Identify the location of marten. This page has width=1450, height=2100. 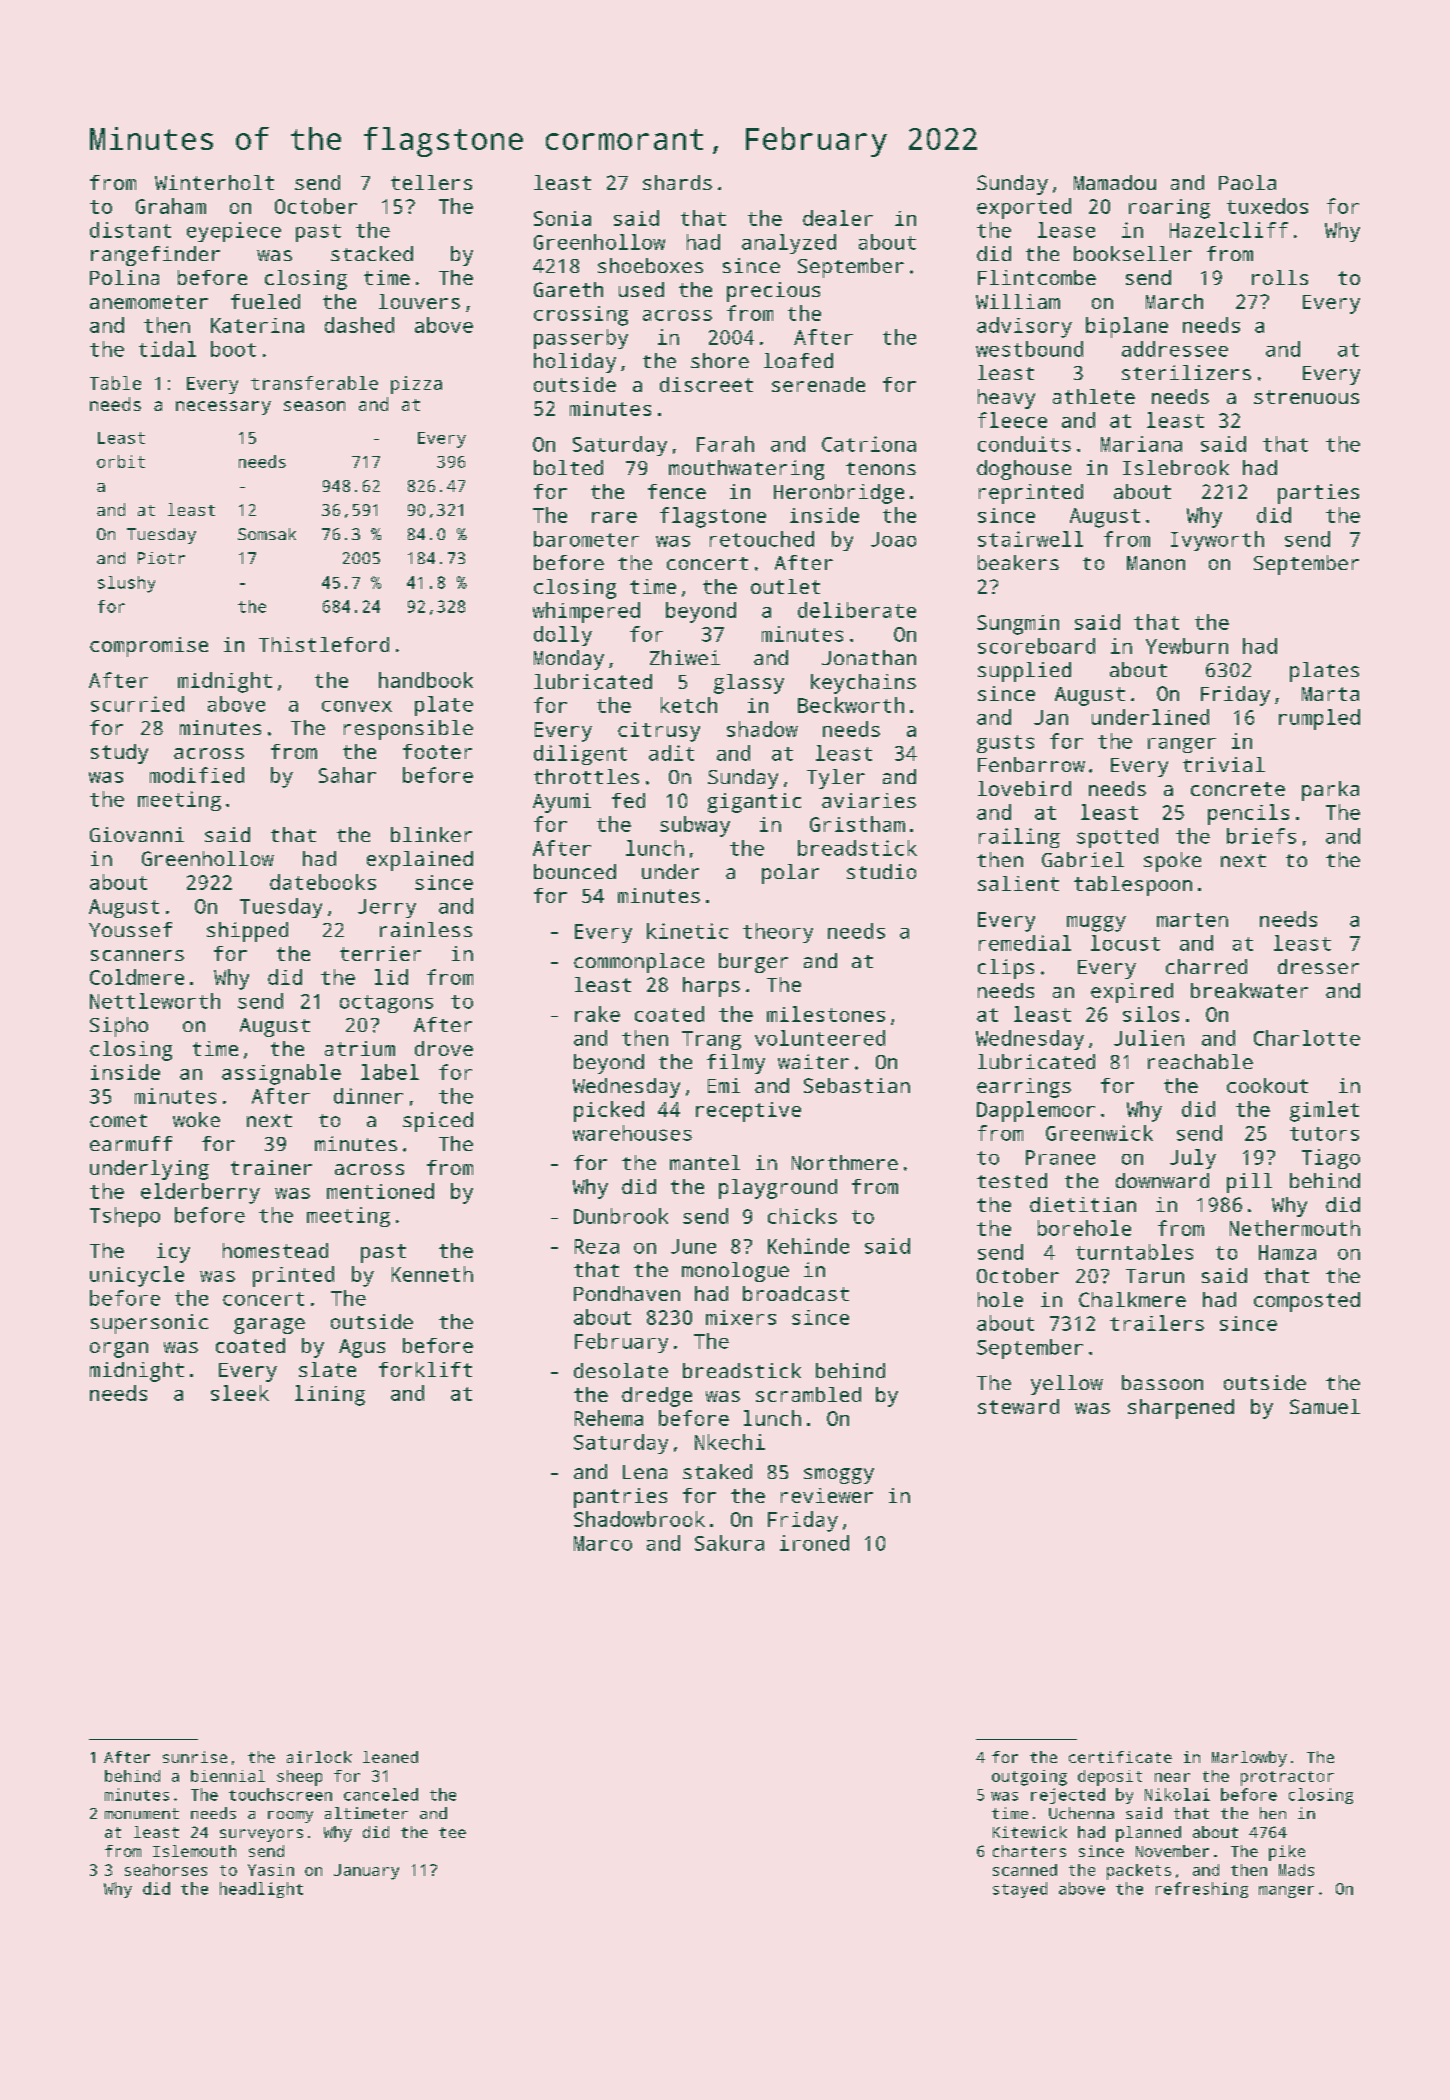
(1192, 920).
